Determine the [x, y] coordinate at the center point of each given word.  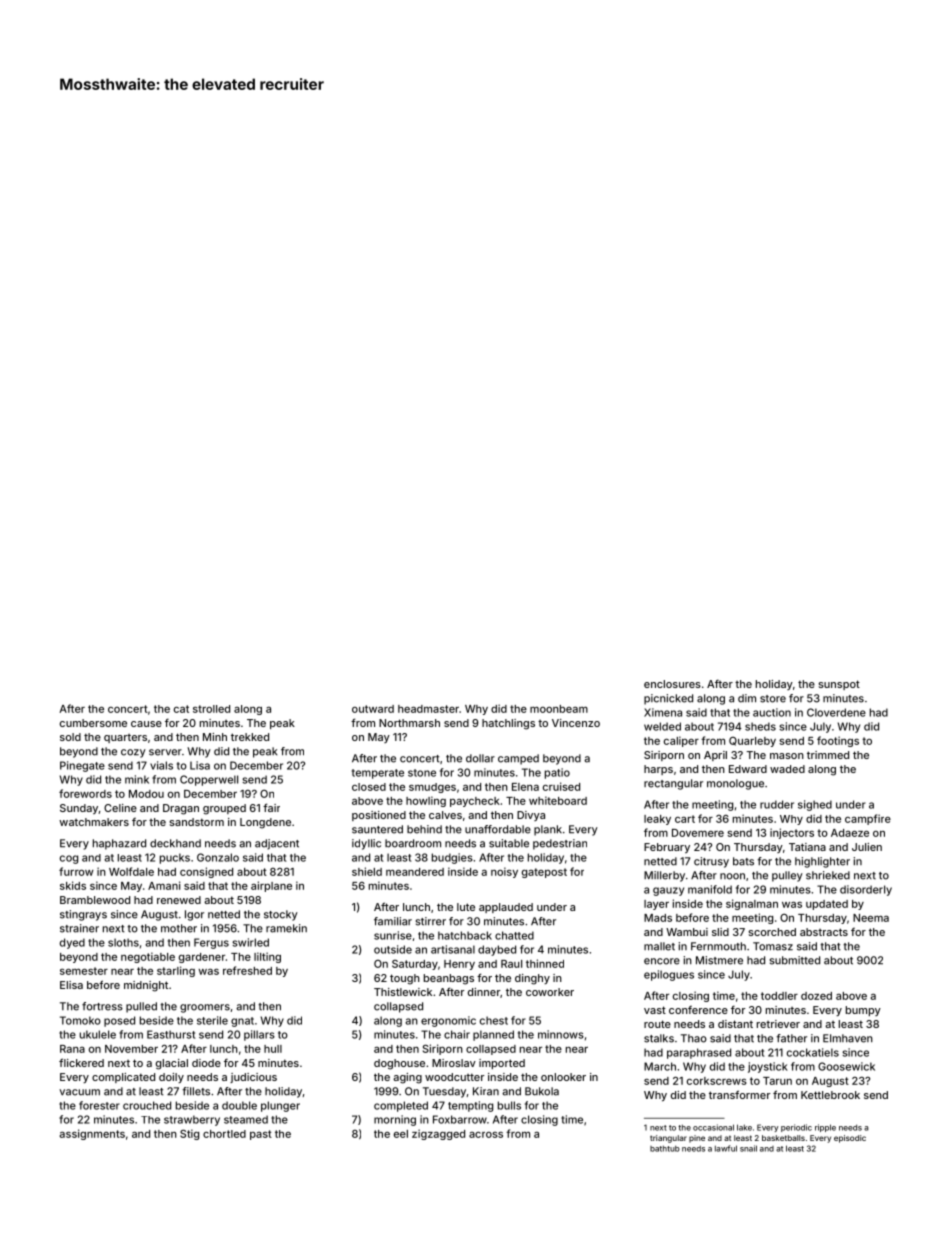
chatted [514, 935]
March [660, 1066]
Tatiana [807, 847]
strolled [211, 709]
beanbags [449, 979]
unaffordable [498, 829]
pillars [259, 1035]
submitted [795, 960]
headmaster [428, 709]
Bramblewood [95, 900]
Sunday [79, 809]
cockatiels [813, 1052]
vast [655, 1010]
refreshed [247, 970]
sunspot [839, 685]
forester [99, 1105]
